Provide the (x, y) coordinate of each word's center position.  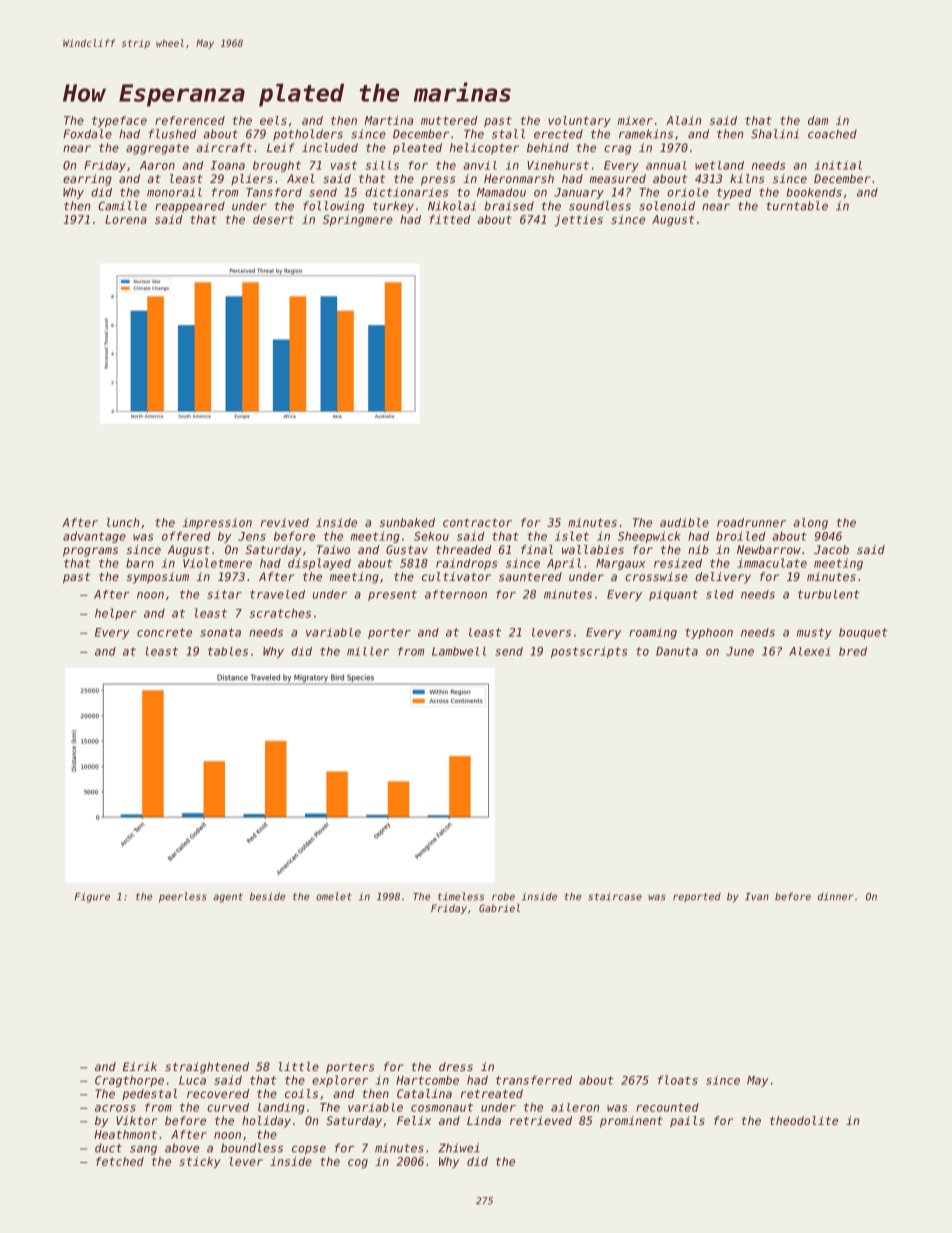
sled (720, 594)
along (810, 523)
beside (267, 896)
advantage (94, 537)
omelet (334, 896)
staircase (615, 896)
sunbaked (407, 522)
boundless (252, 1148)
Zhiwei (458, 1148)
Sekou (431, 536)
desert (273, 219)
